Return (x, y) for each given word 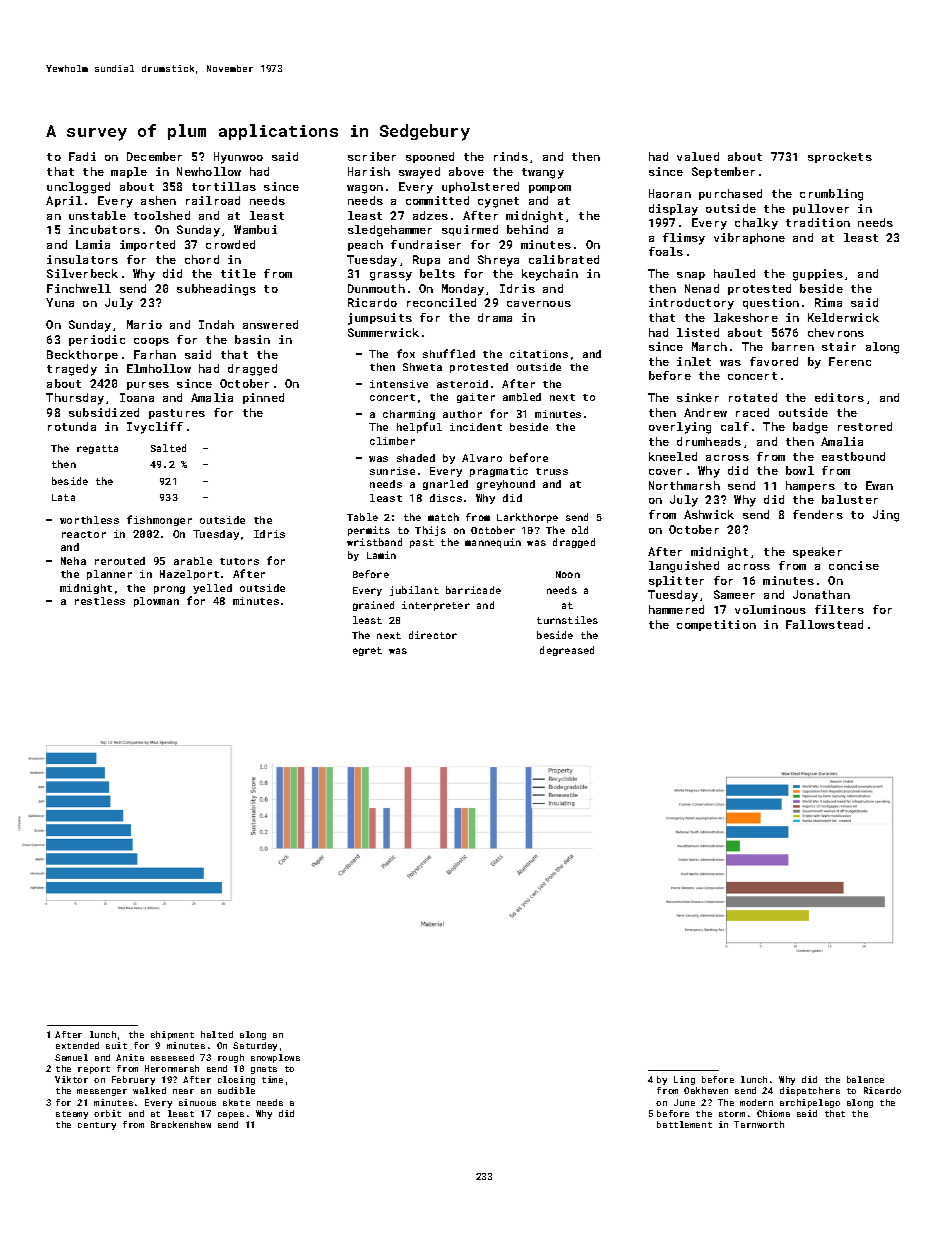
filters (839, 609)
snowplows (275, 1058)
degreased (567, 651)
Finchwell (79, 288)
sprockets (840, 157)
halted (217, 1034)
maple (129, 172)
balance (865, 1079)
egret (367, 651)
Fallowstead (824, 624)
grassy (391, 276)
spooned (430, 157)
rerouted (120, 561)
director (433, 635)
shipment (172, 1035)
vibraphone (749, 238)
